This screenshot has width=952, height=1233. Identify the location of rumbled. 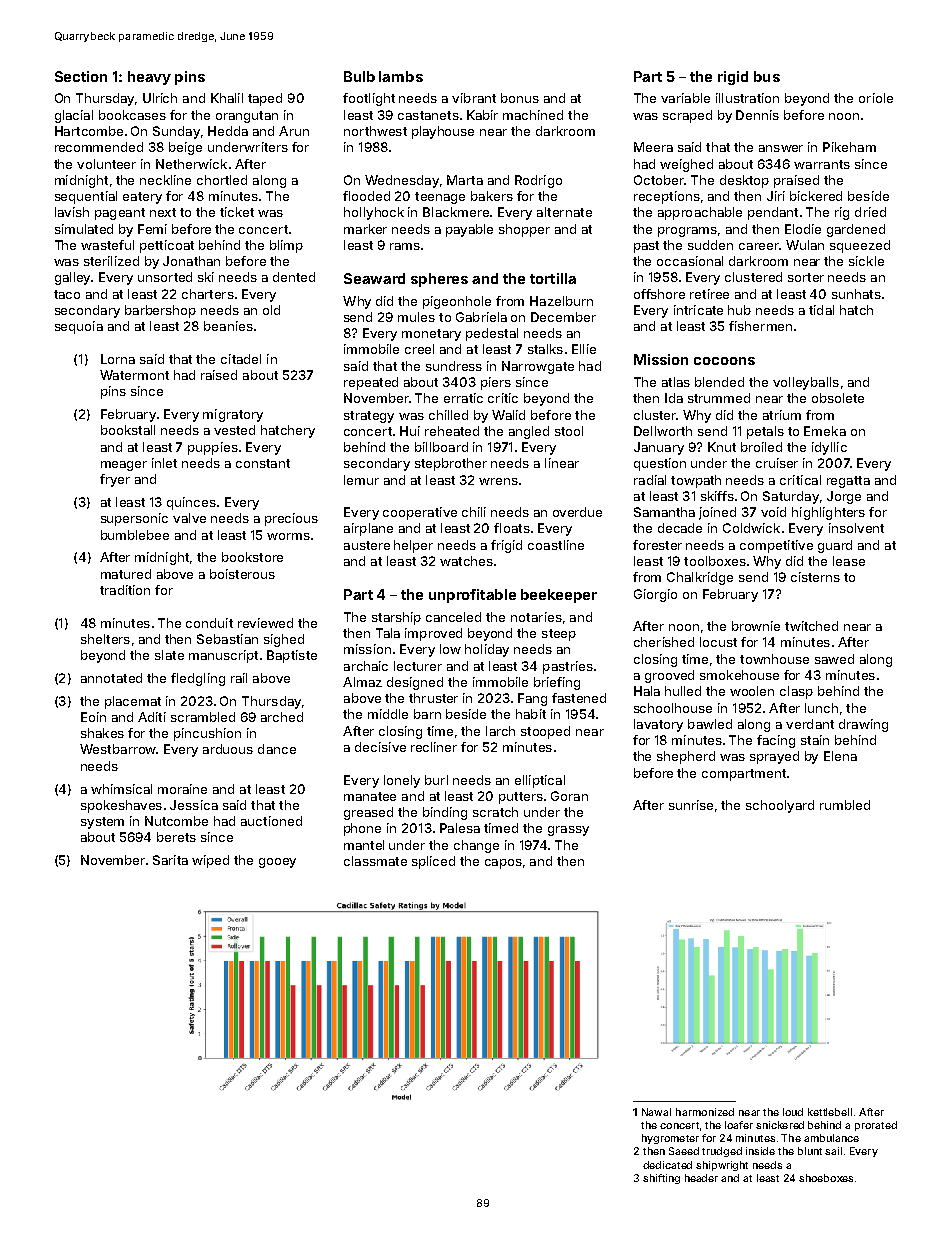
(845, 805).
